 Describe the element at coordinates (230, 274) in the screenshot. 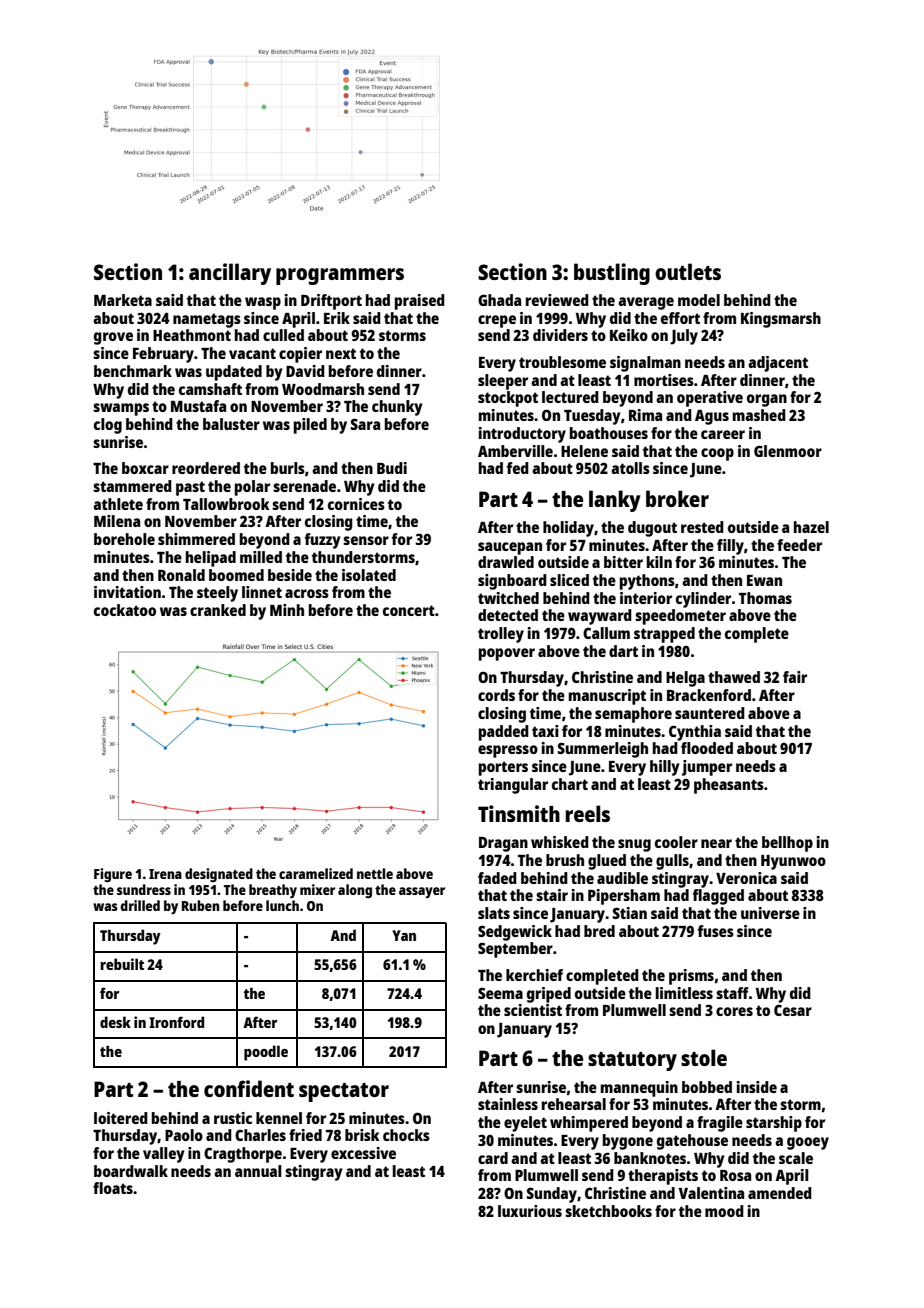

I see `ancillary` at that location.
